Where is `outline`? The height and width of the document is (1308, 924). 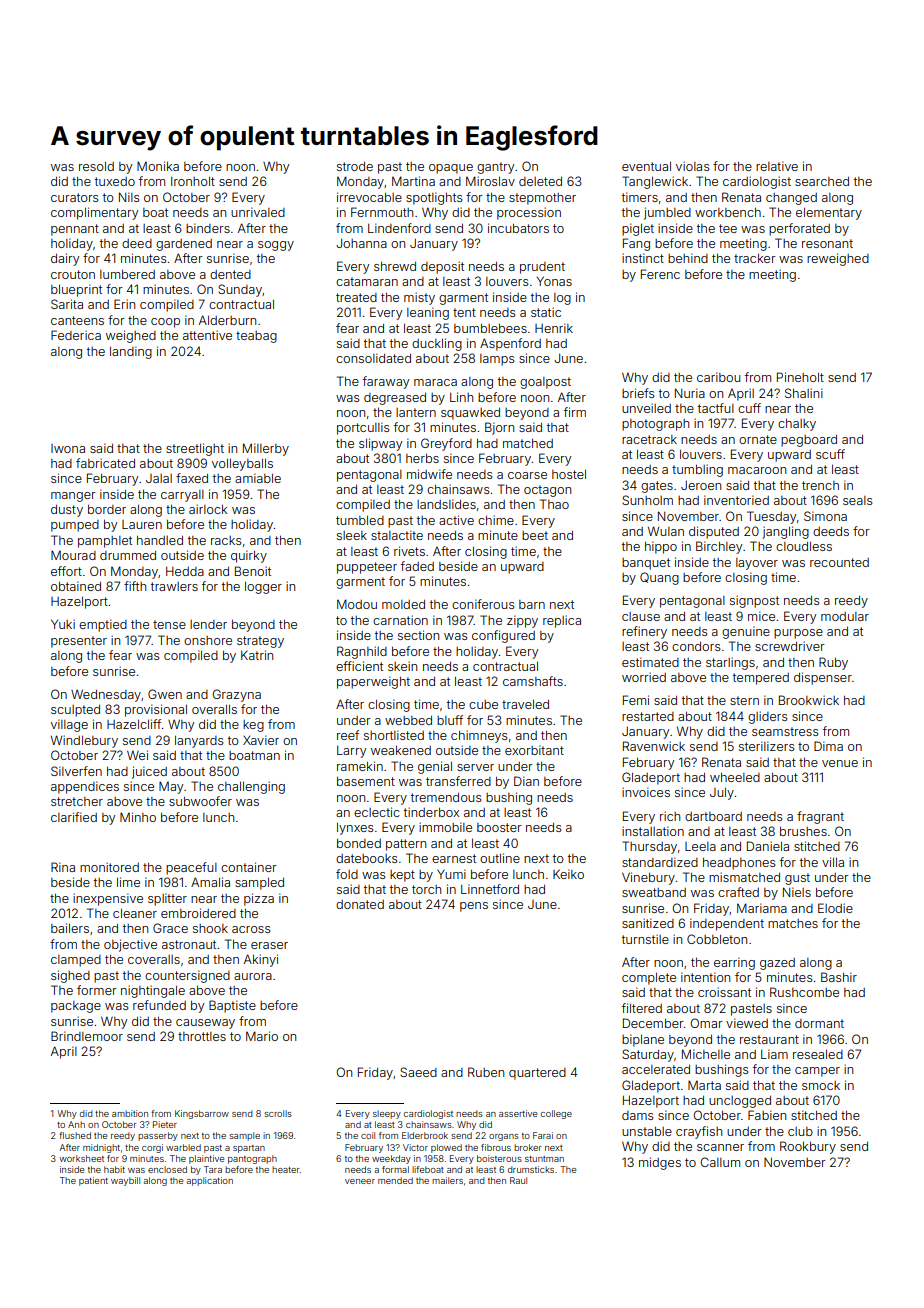
outline is located at coordinates (500, 858).
